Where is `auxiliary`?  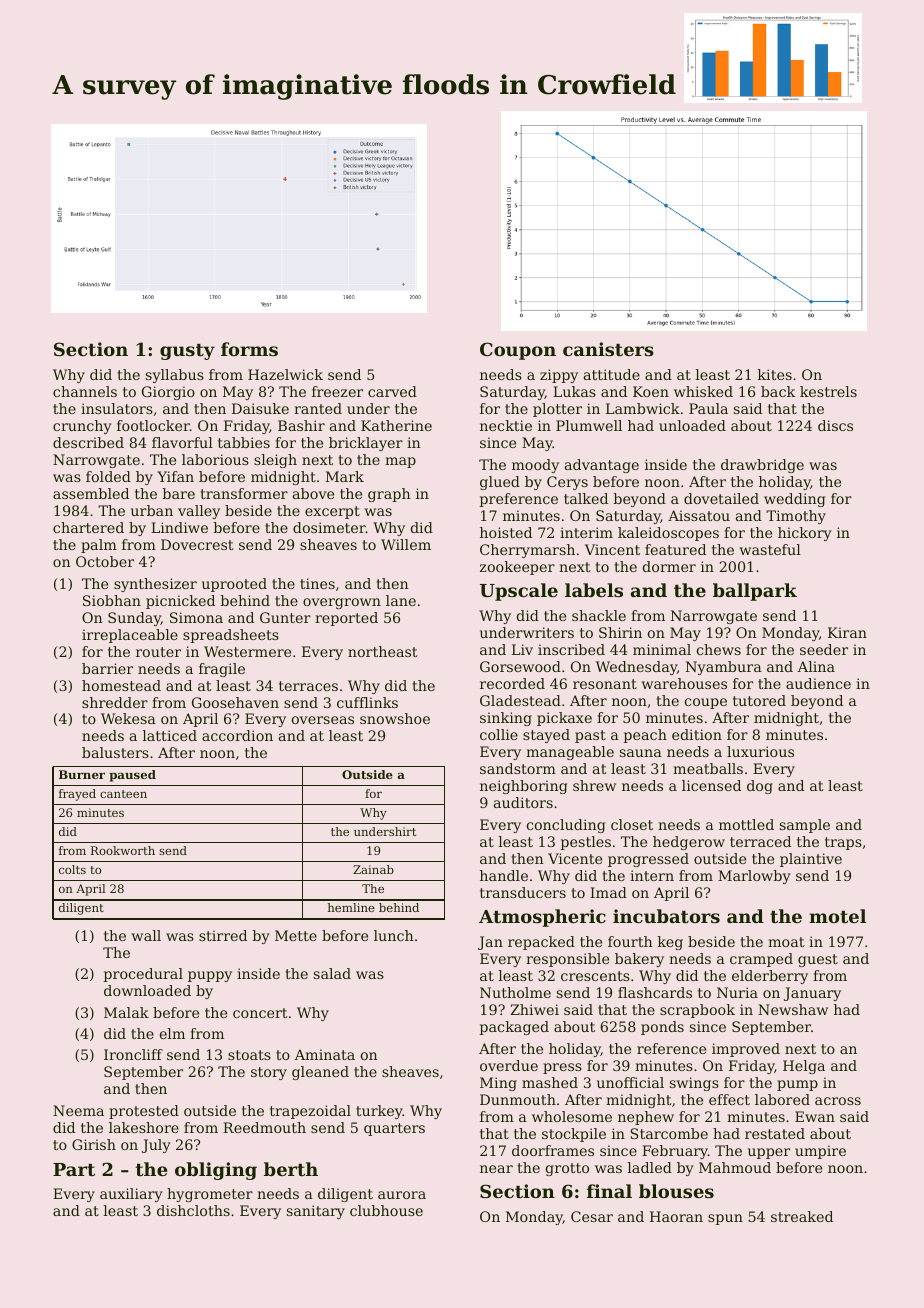
auxiliary is located at coordinates (131, 1195).
